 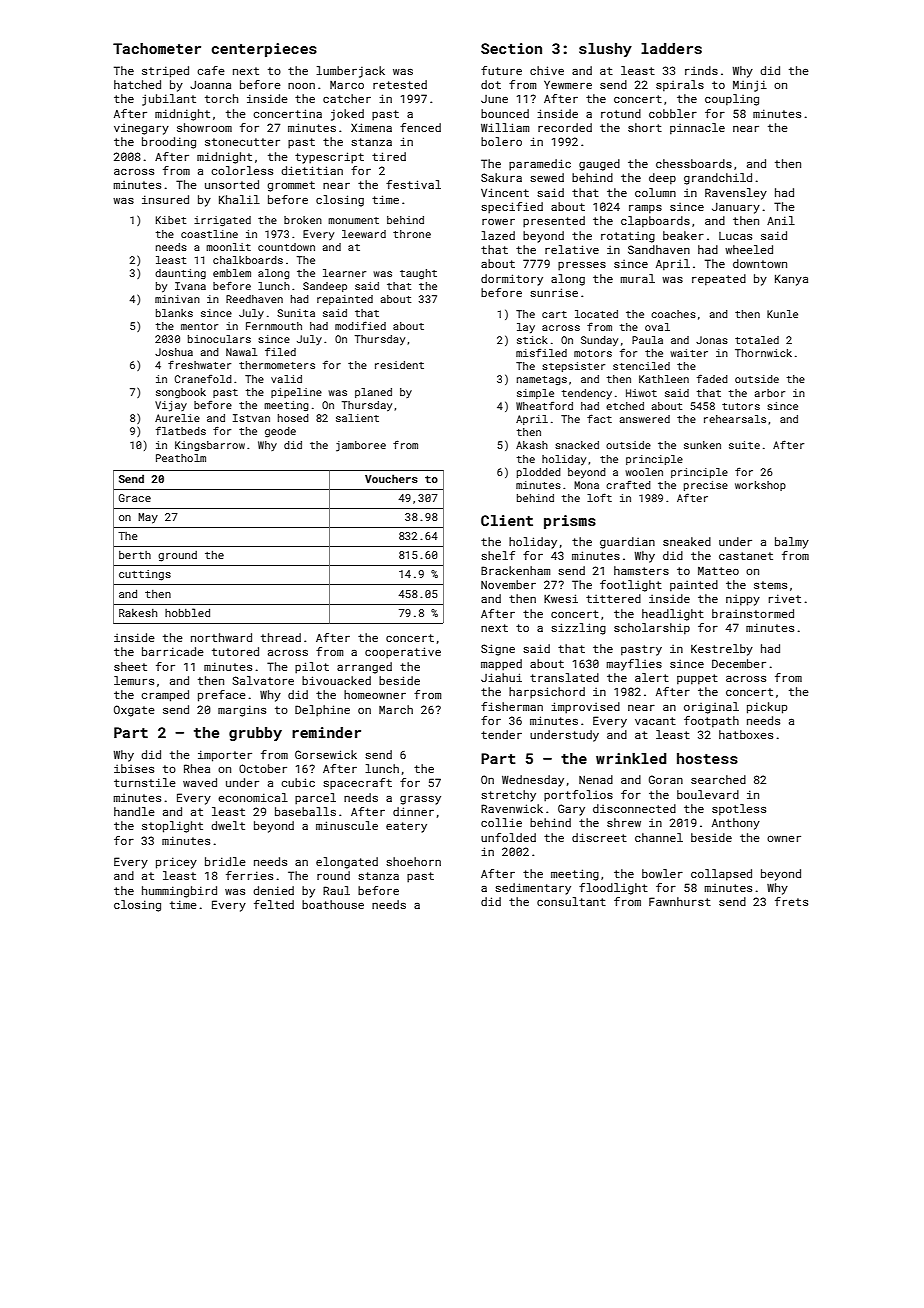 I want to click on pickup, so click(x=767, y=708).
